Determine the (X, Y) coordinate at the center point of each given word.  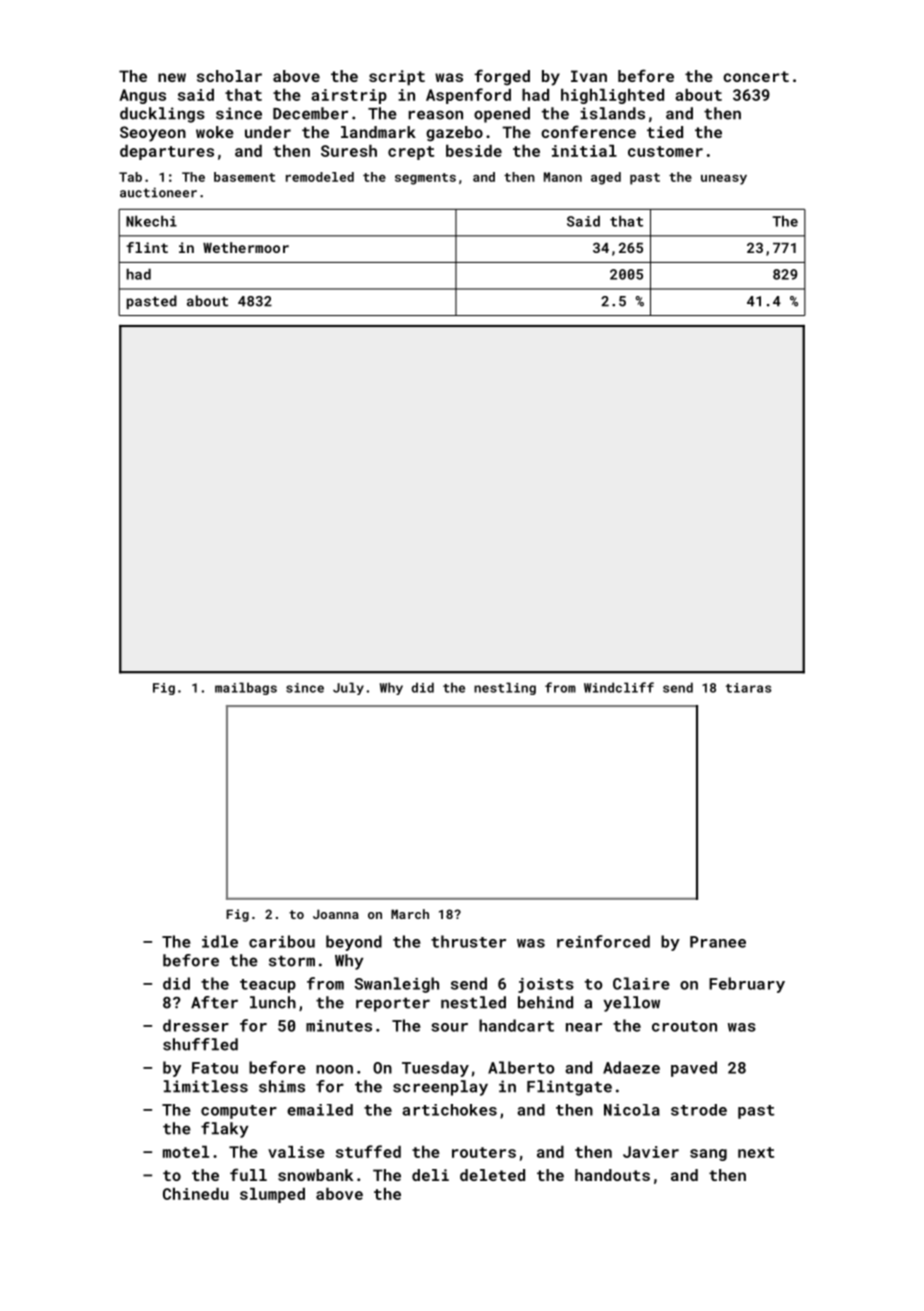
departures (167, 152)
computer (239, 1112)
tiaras (749, 688)
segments (425, 179)
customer (665, 151)
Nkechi (151, 221)
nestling (505, 688)
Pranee (718, 942)
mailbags (246, 688)
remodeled (320, 177)
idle (220, 941)
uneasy (724, 180)
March (410, 914)
